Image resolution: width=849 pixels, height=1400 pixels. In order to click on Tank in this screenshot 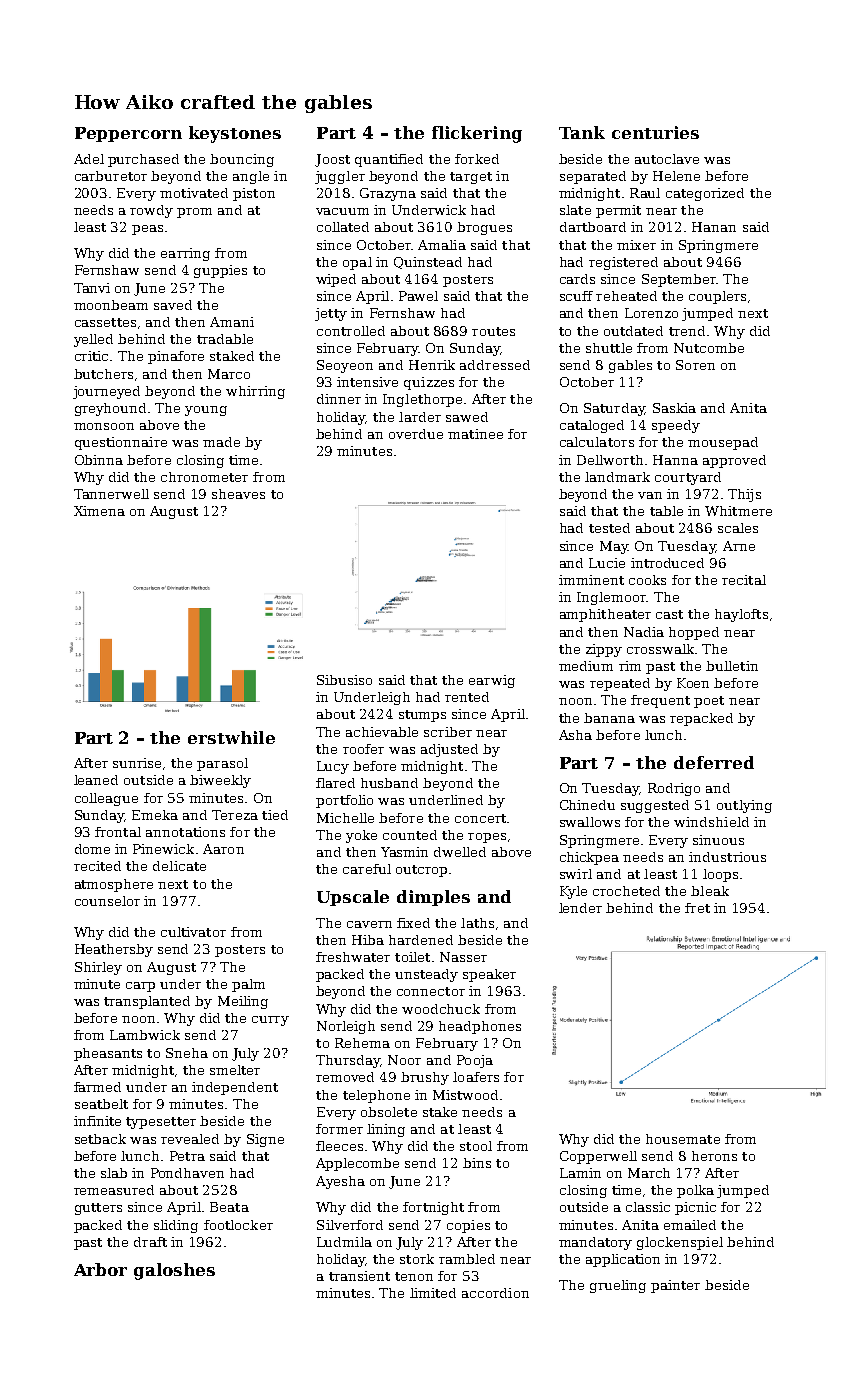, I will do `click(582, 132)`.
